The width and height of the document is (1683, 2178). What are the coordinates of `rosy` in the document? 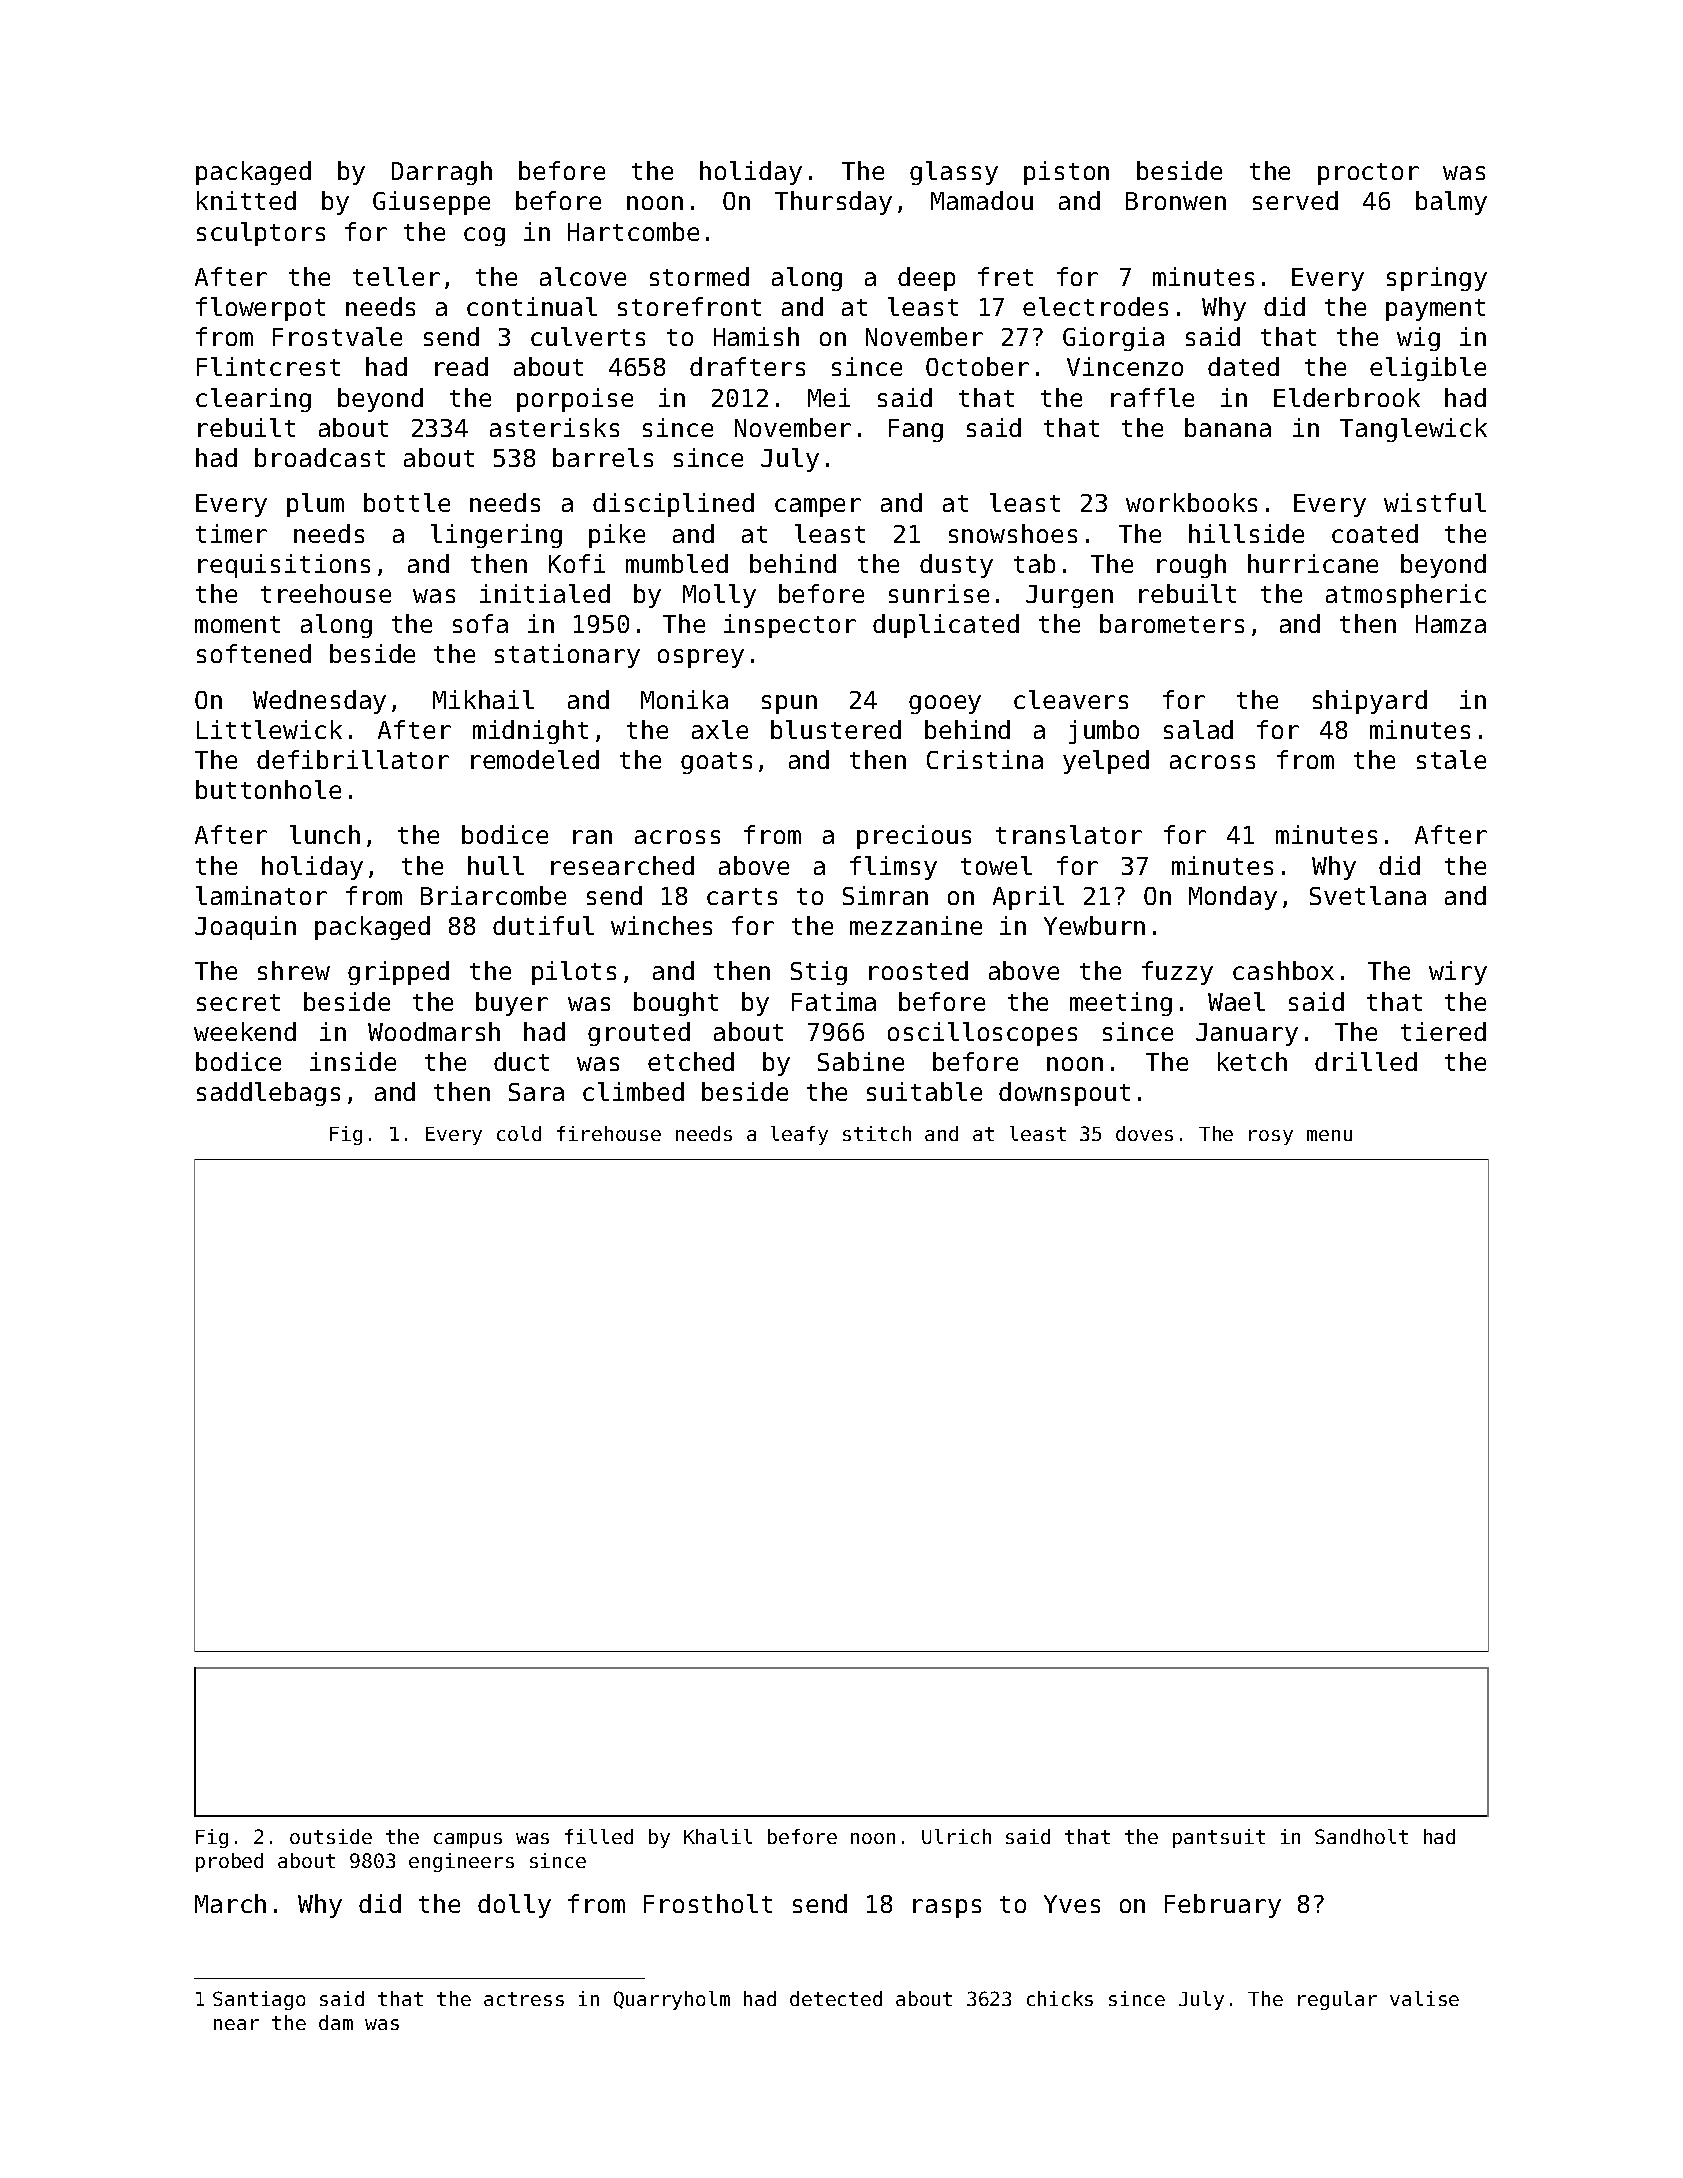 It's located at (1271, 1137).
